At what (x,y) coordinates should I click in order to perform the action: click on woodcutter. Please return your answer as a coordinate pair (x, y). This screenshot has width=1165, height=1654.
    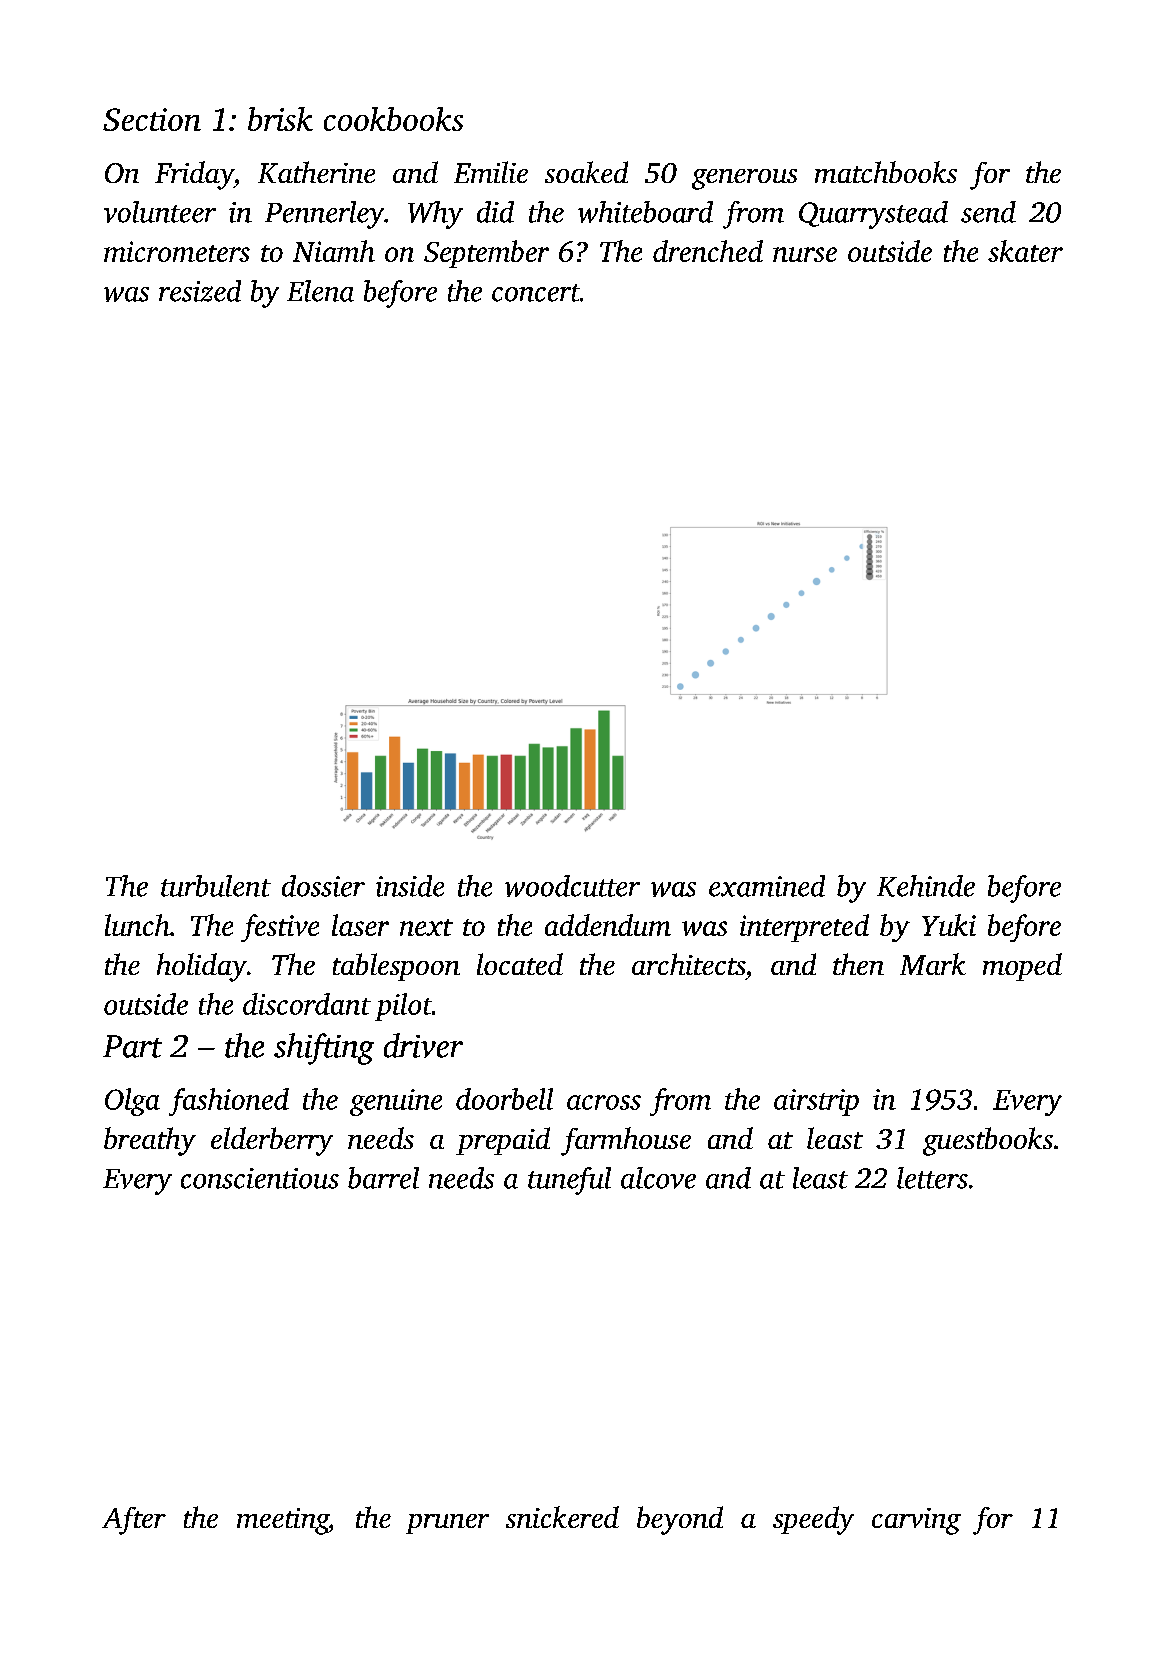
    Looking at the image, I should click on (572, 886).
